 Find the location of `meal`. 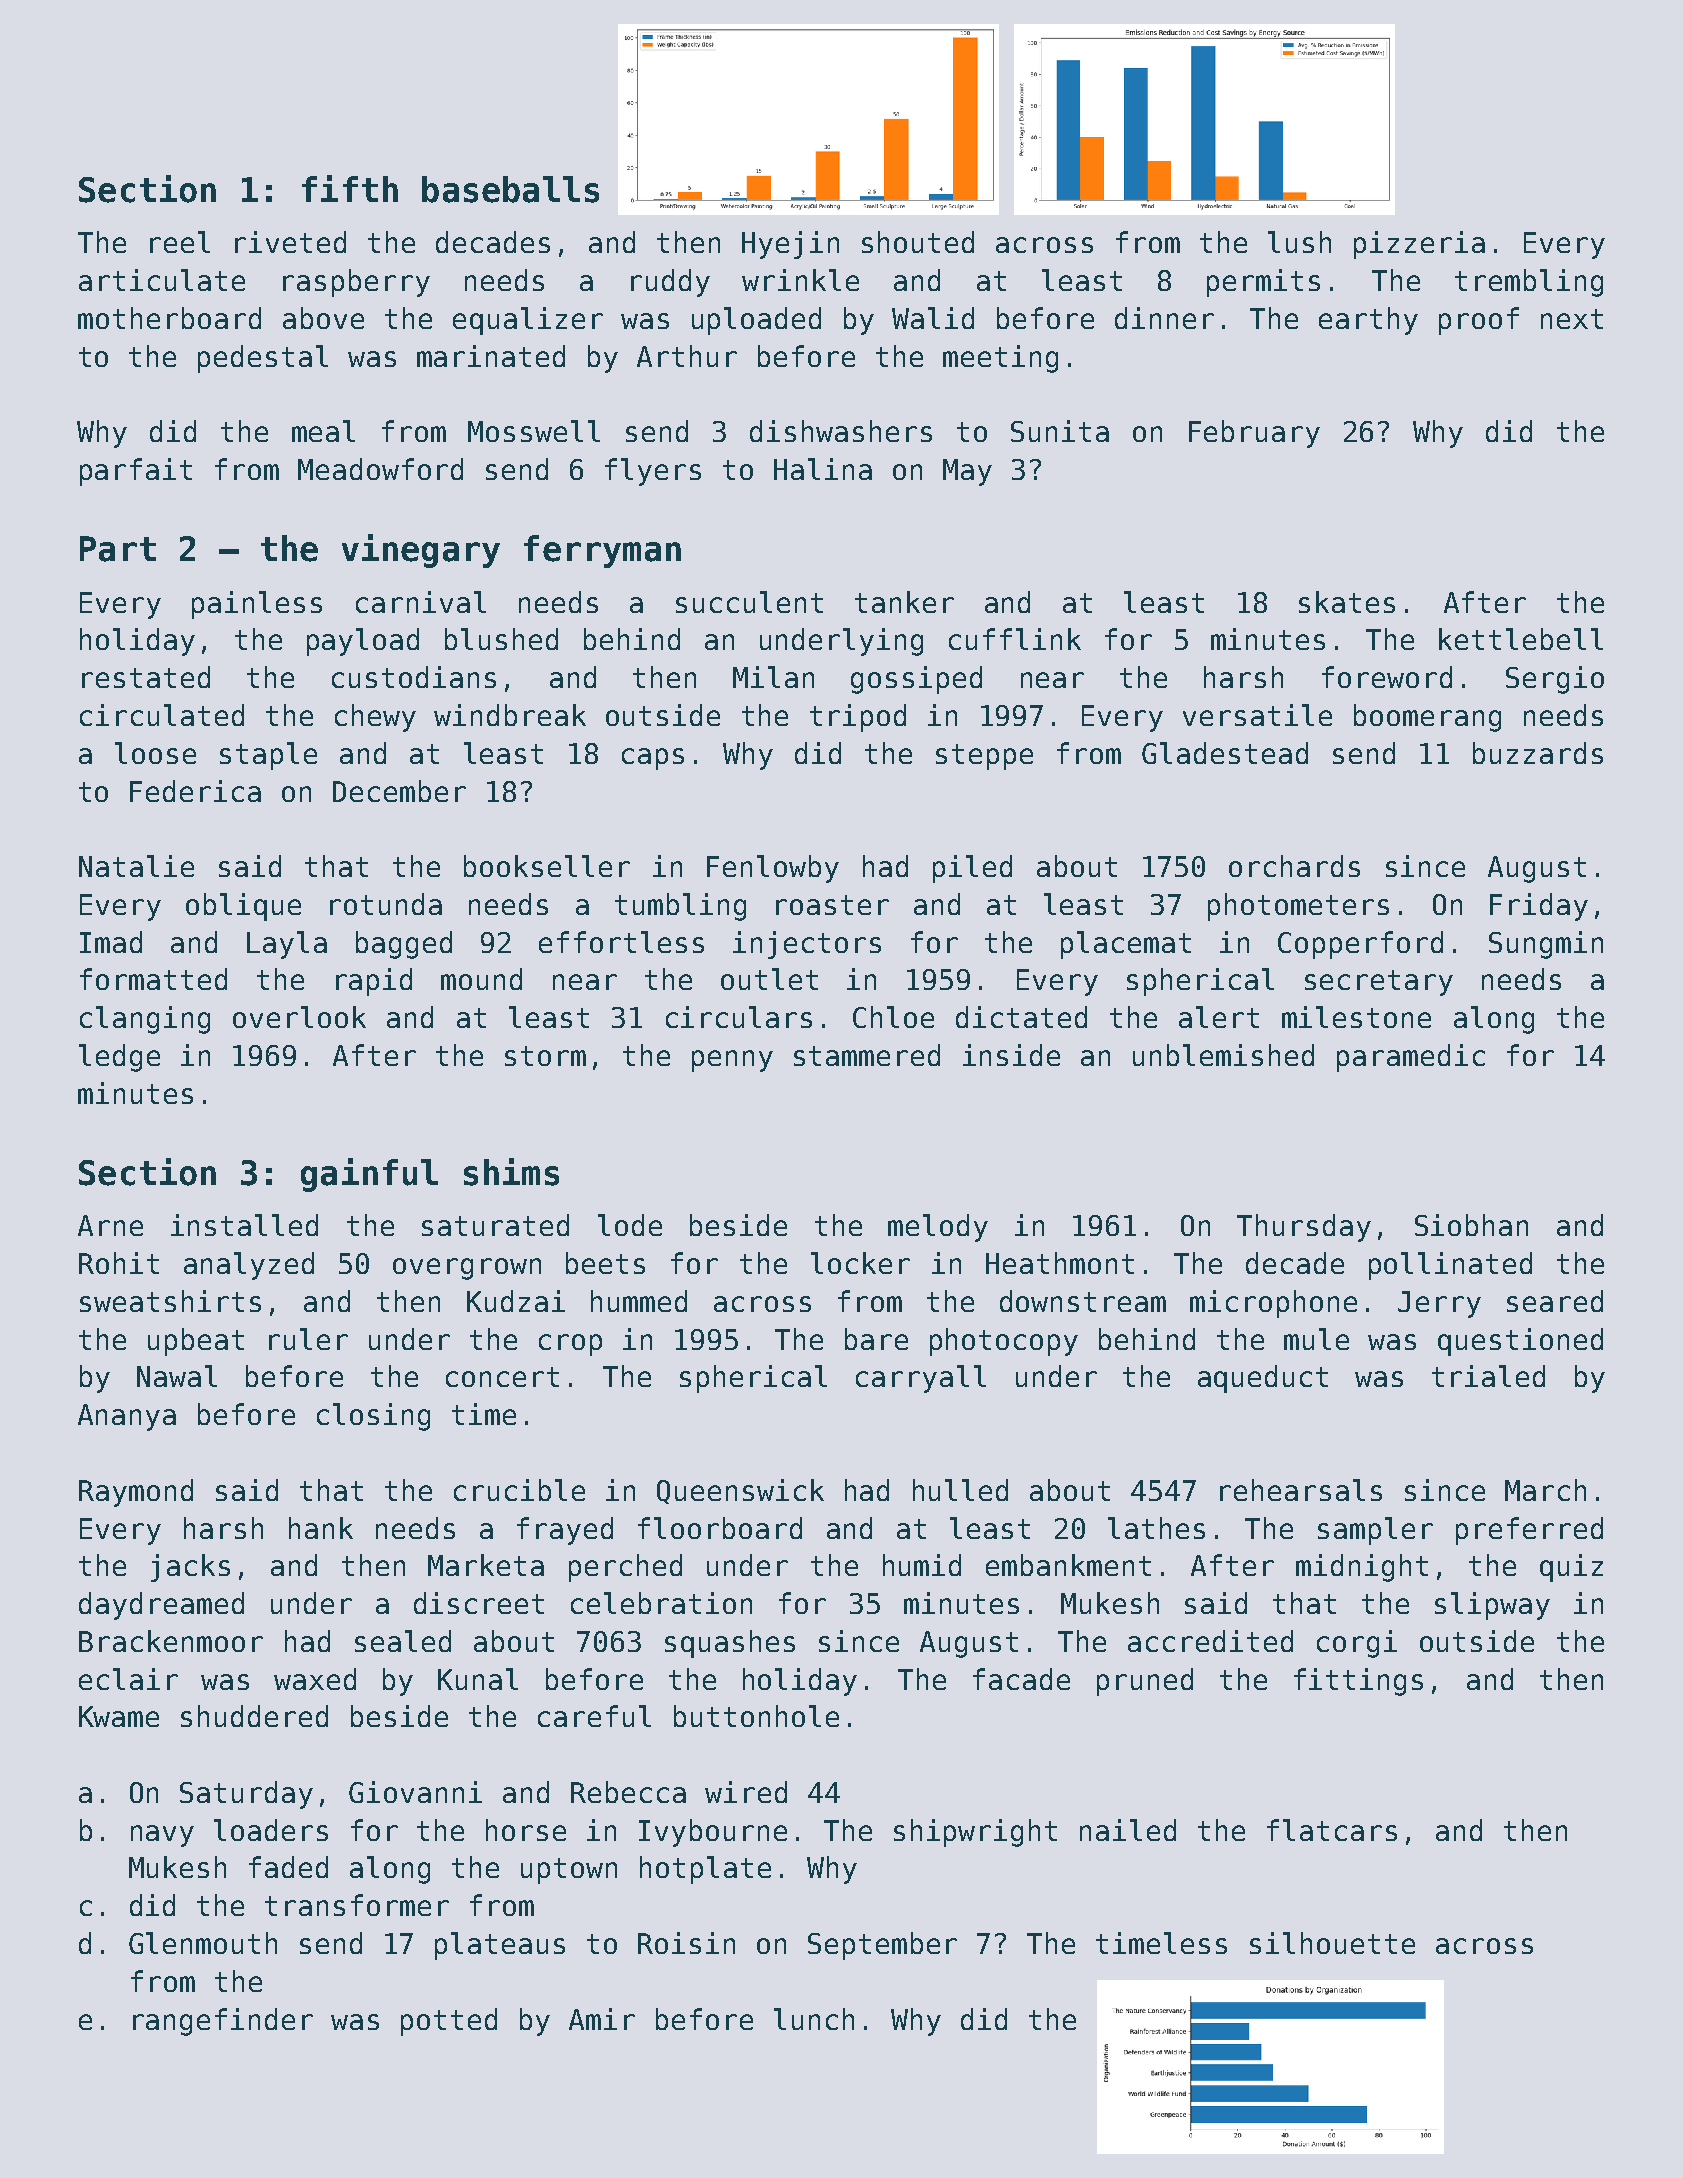

meal is located at coordinates (323, 431).
